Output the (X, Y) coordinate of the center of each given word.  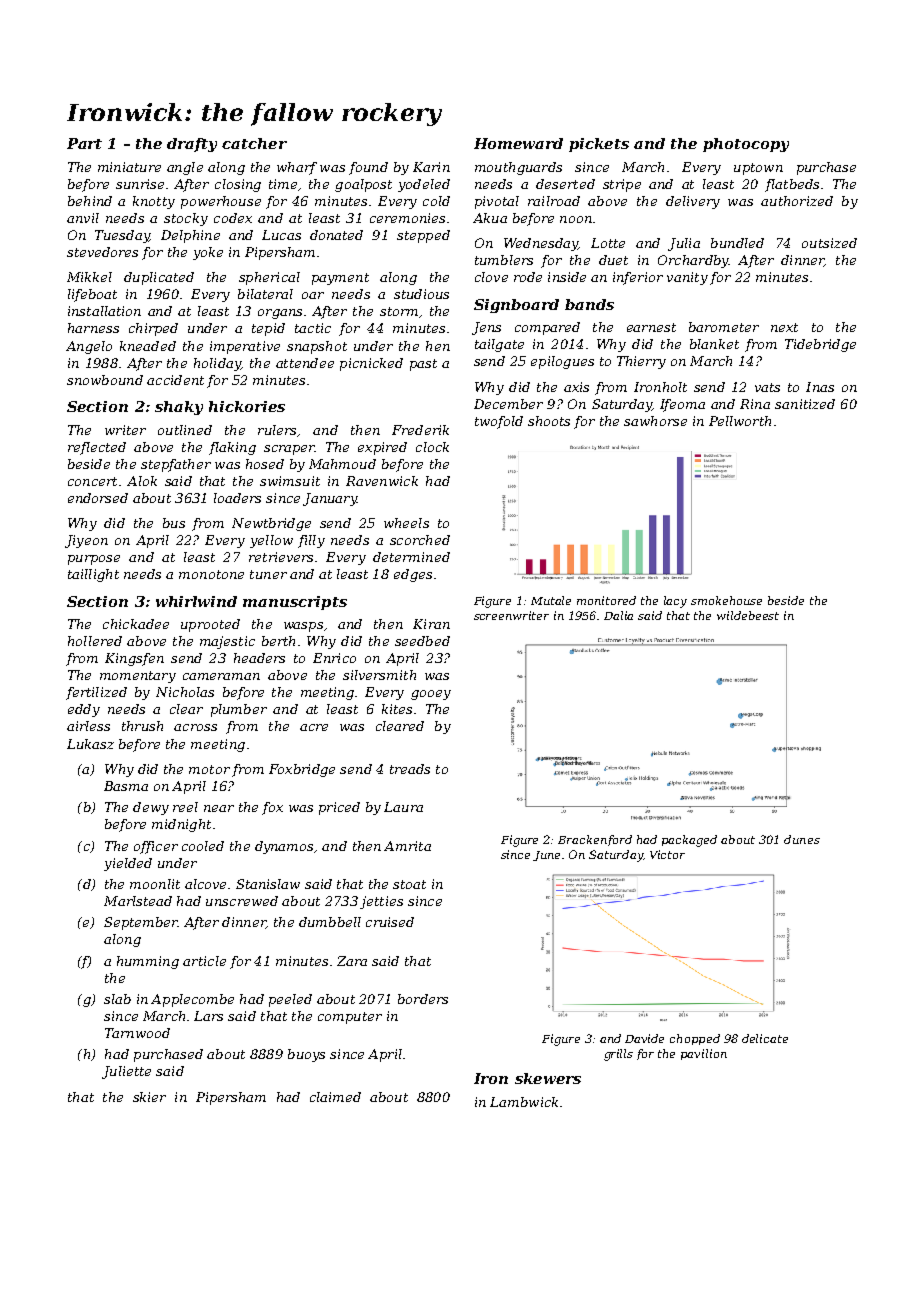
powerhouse (221, 202)
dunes (802, 839)
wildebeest (748, 615)
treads (410, 769)
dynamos (284, 847)
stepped (423, 236)
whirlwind (196, 601)
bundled (737, 243)
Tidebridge (820, 345)
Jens (486, 328)
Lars (208, 1016)
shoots (549, 421)
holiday (217, 364)
